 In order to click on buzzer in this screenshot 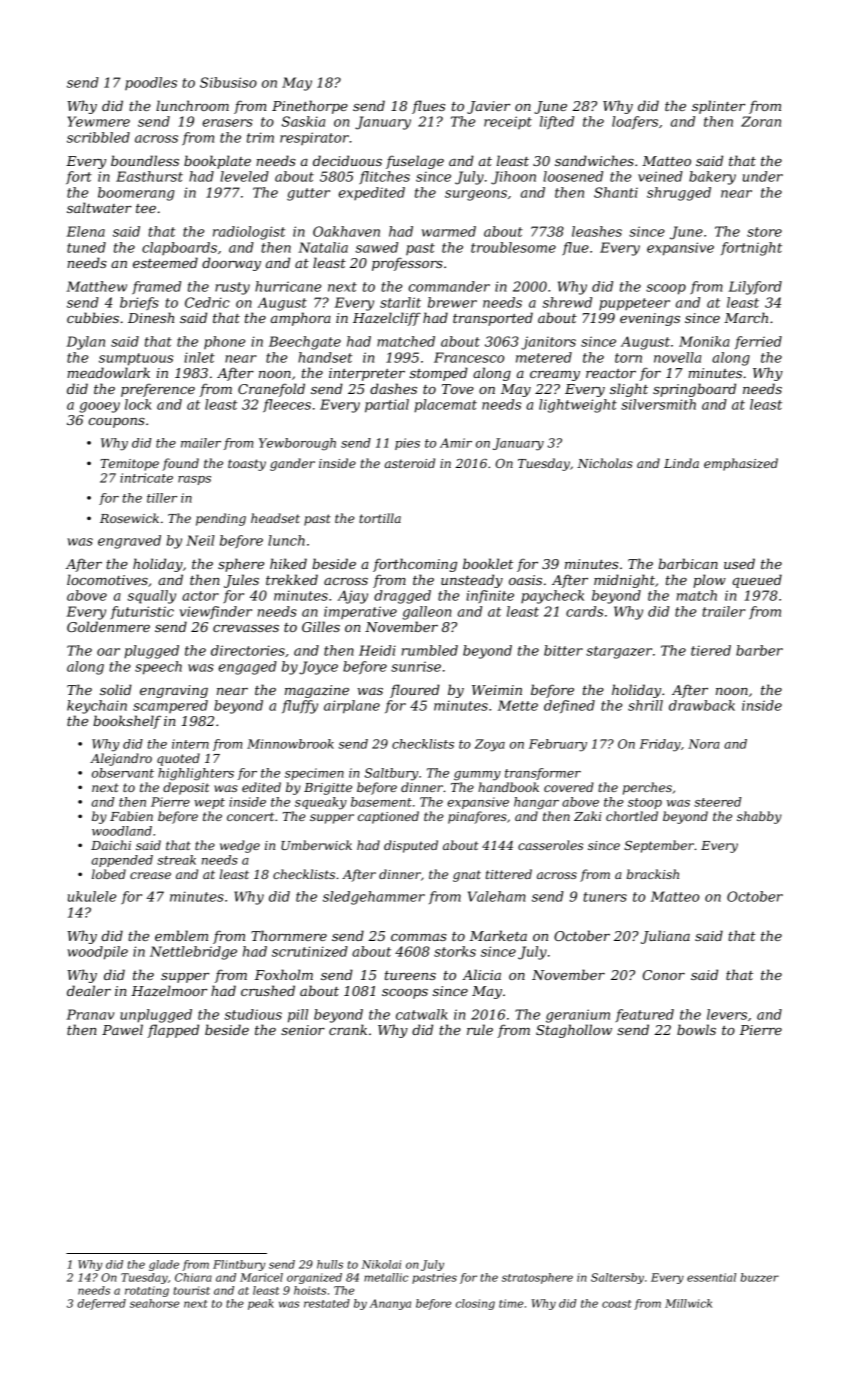, I will do `click(760, 1277)`.
